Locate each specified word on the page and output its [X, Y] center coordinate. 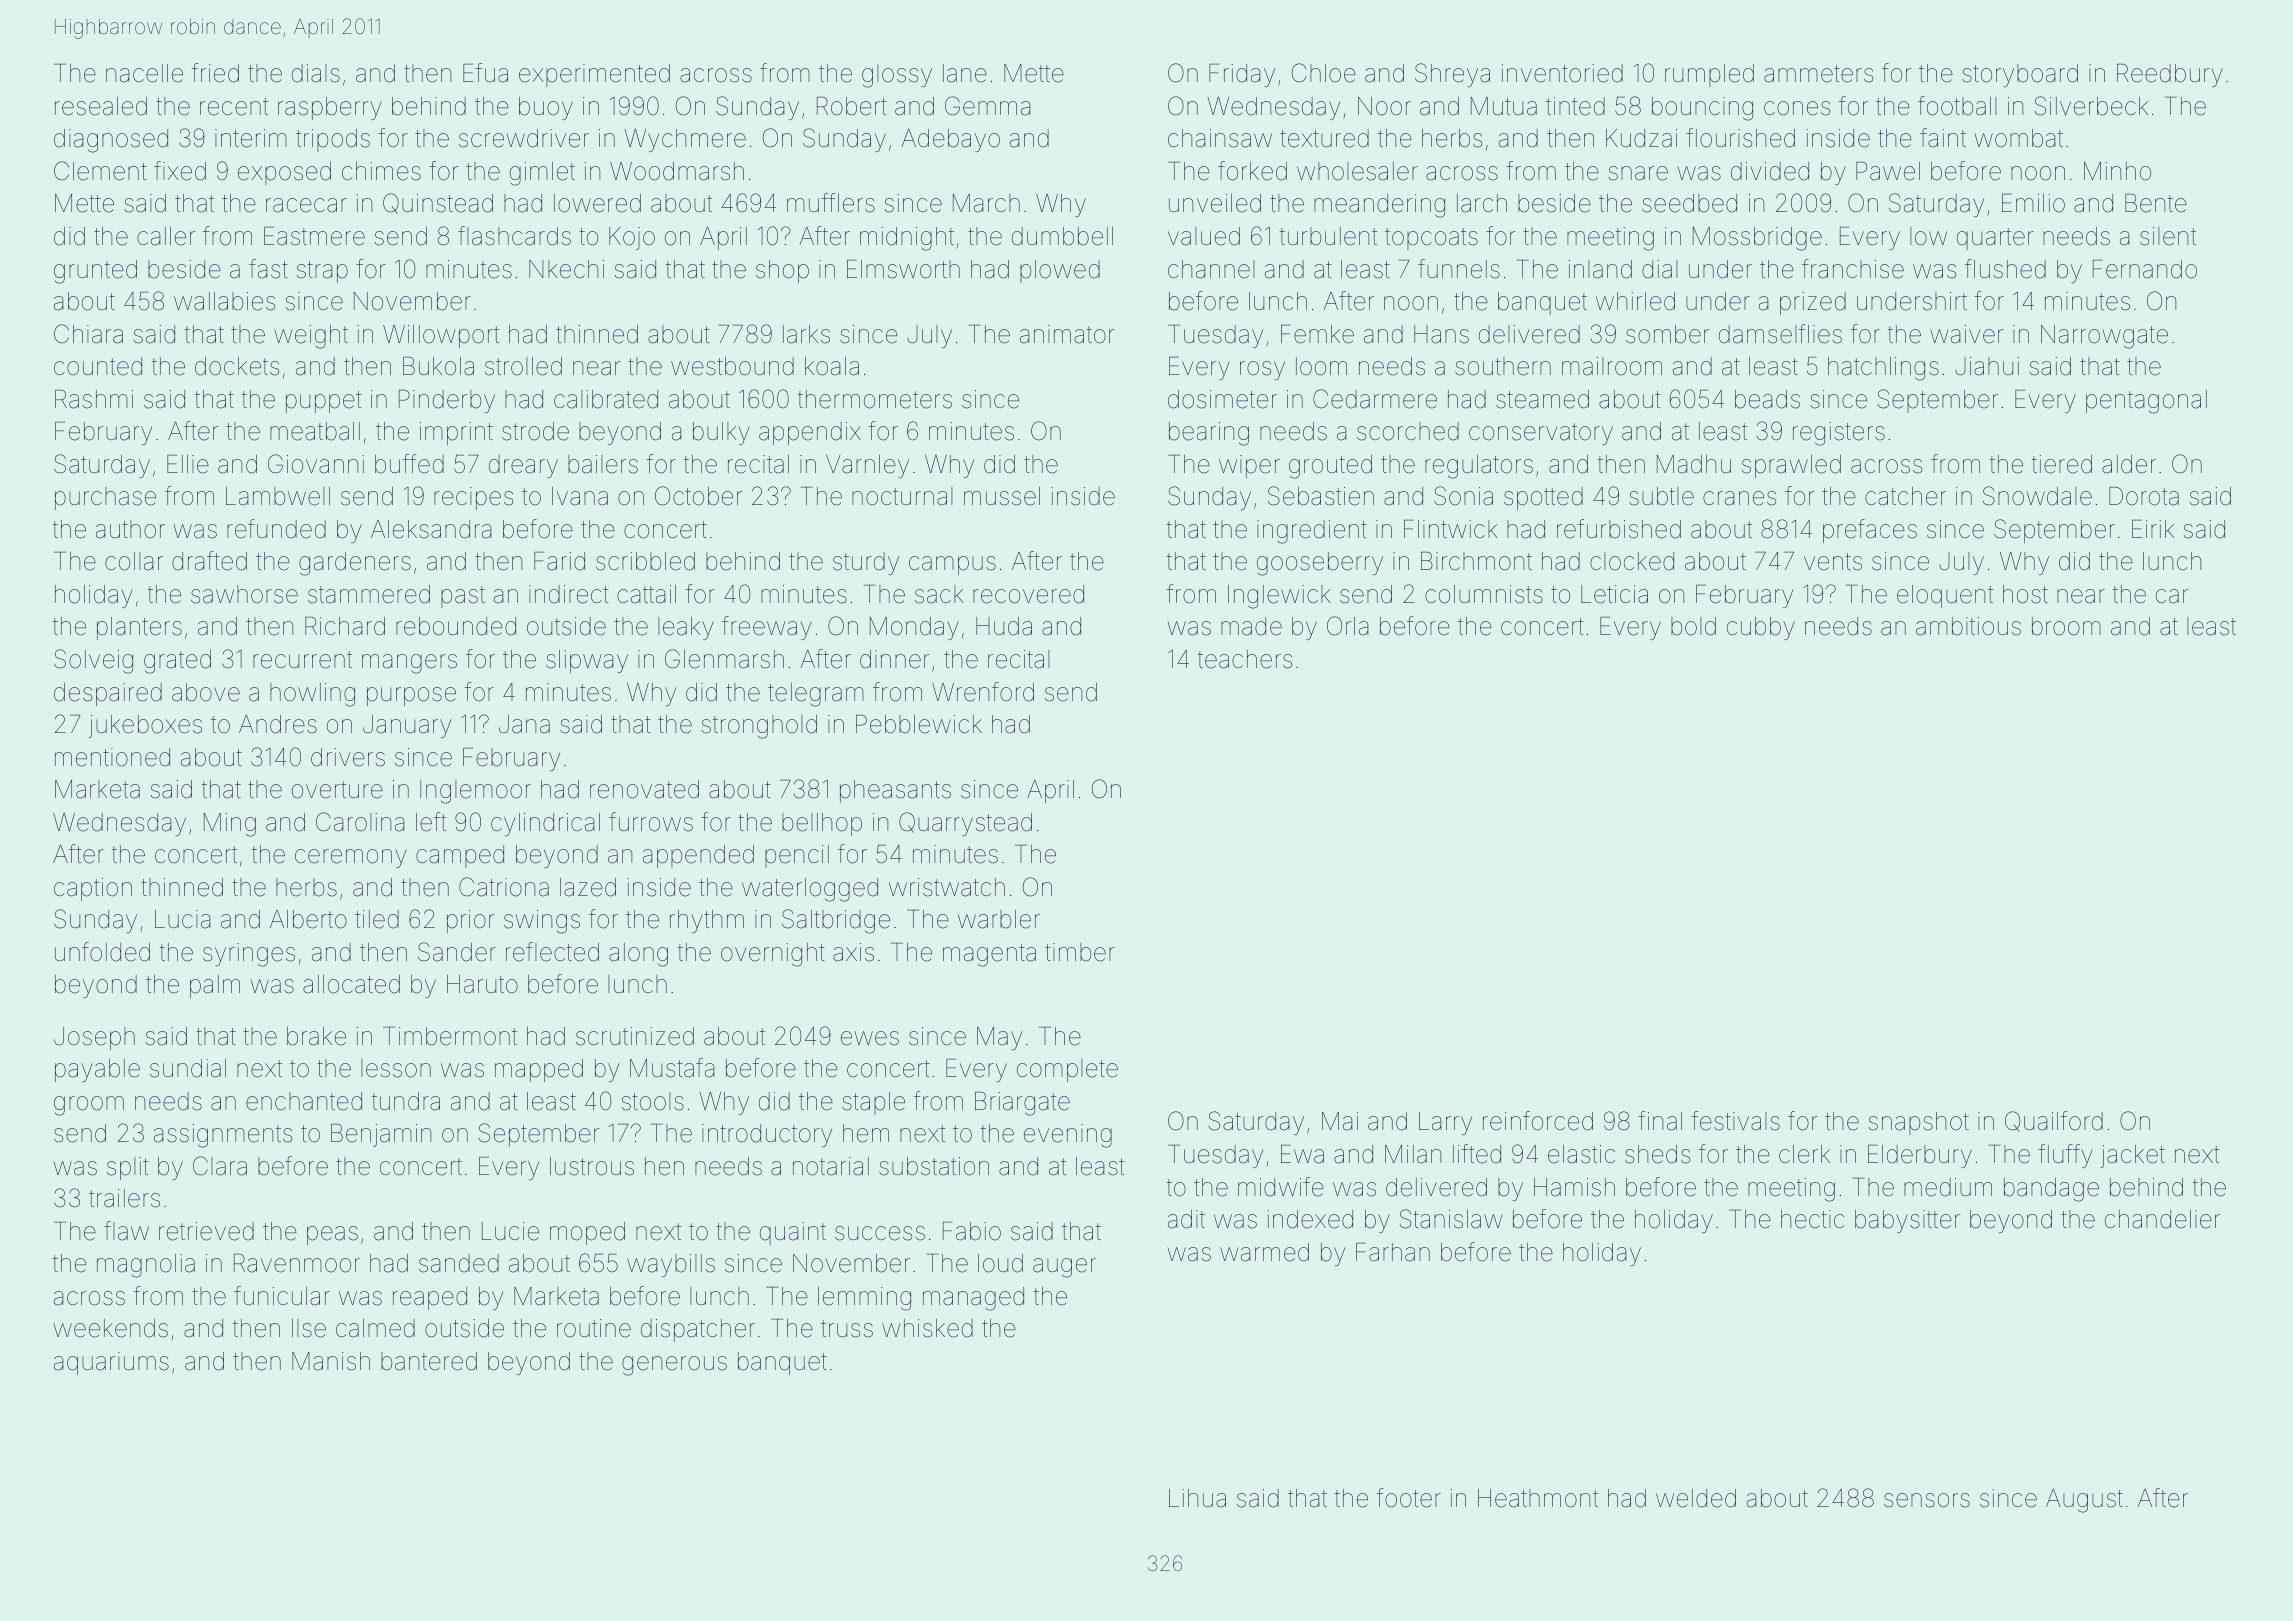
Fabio [972, 1231]
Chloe [1324, 73]
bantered [429, 1361]
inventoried [1562, 73]
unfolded [102, 952]
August [2084, 1501]
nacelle [144, 73]
